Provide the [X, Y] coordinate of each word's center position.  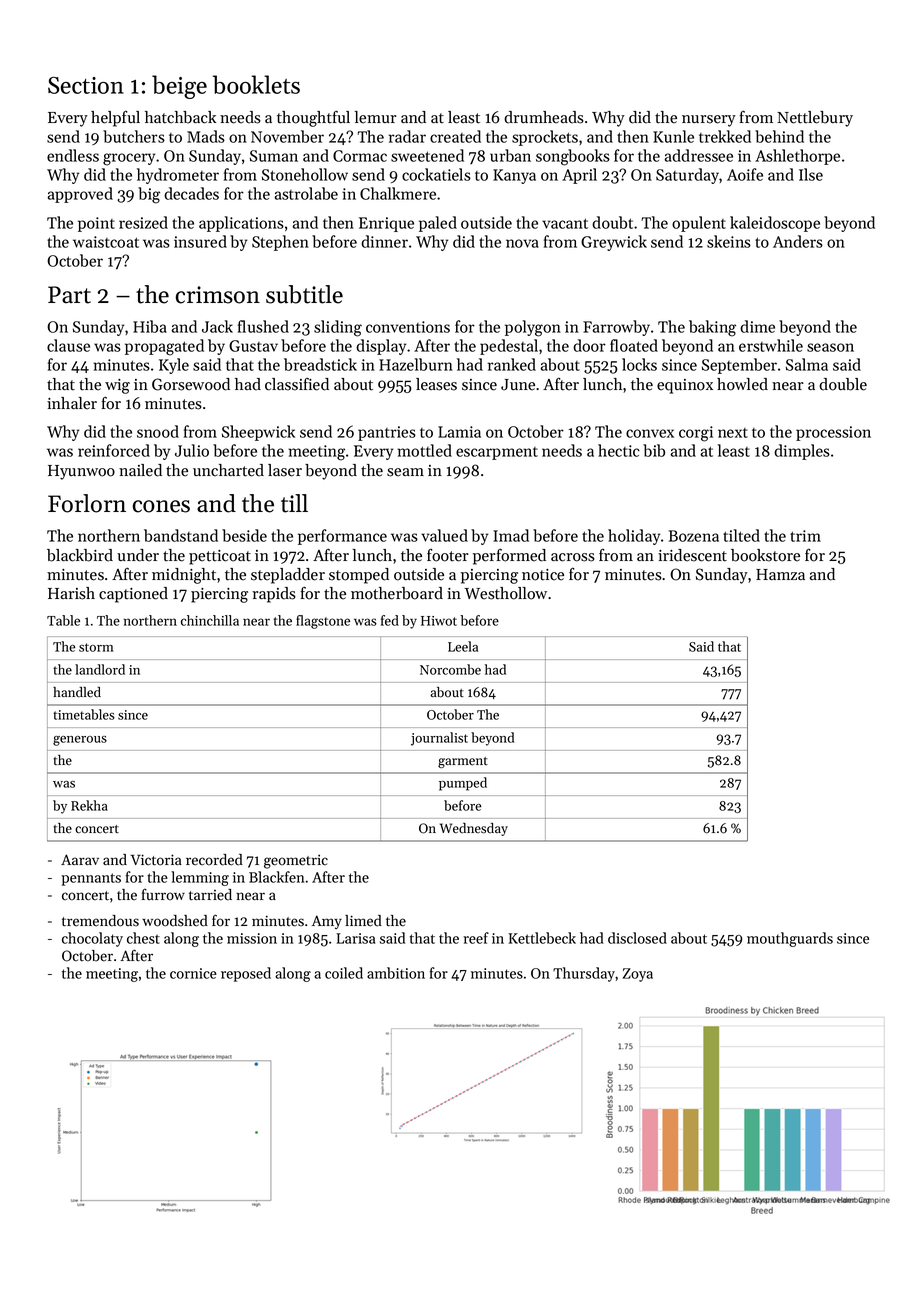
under [138, 555]
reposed [246, 974]
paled [438, 224]
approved [80, 195]
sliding [338, 328]
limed [363, 921]
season [830, 347]
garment [463, 762]
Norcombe [450, 669]
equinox [685, 386]
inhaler [72, 403]
